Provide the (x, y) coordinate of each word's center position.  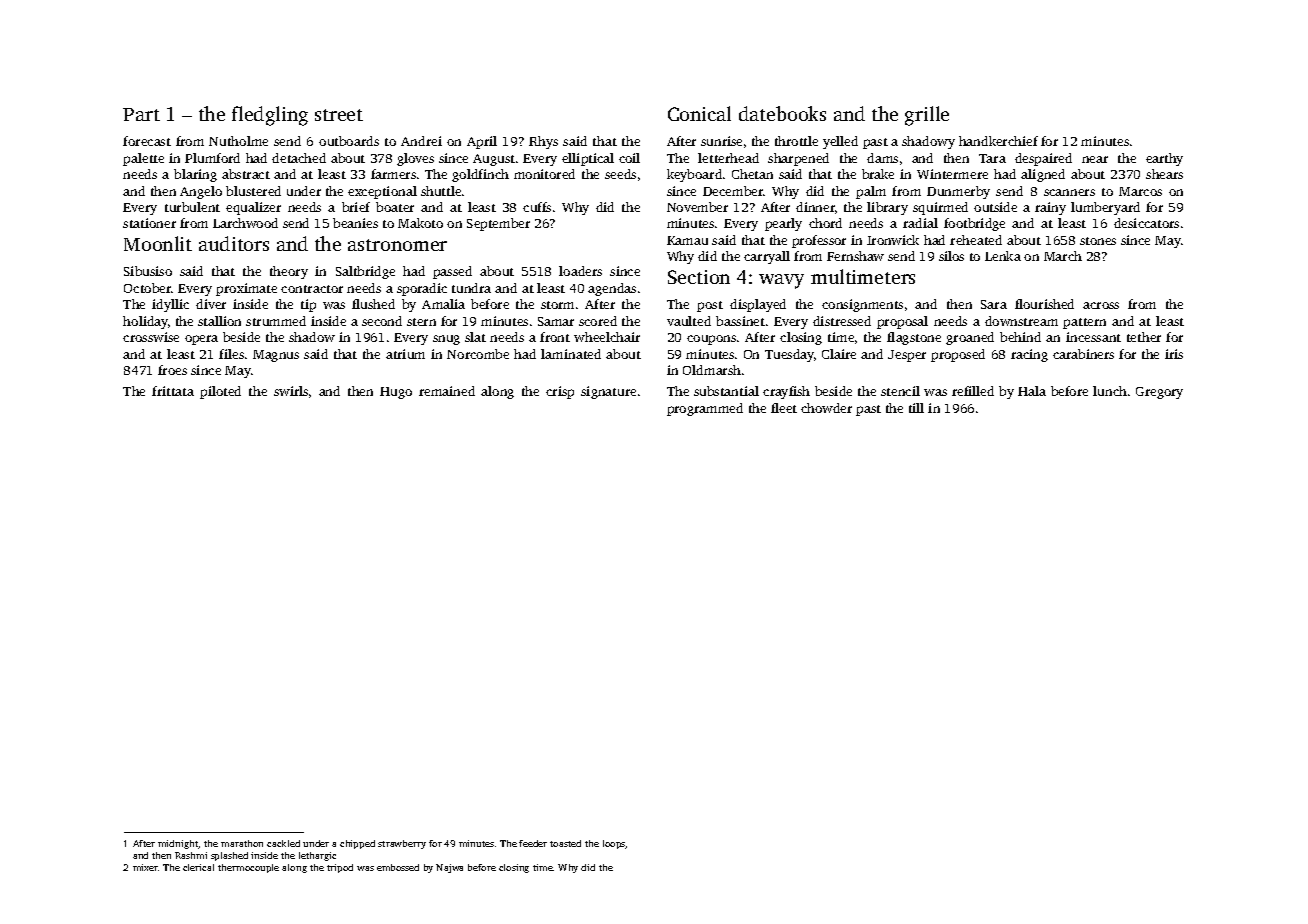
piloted (220, 392)
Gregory (1159, 393)
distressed (842, 321)
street (339, 115)
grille (927, 116)
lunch (1110, 391)
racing (1029, 355)
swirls (291, 391)
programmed (705, 409)
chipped (357, 844)
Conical (699, 113)
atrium (405, 354)
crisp (560, 392)
